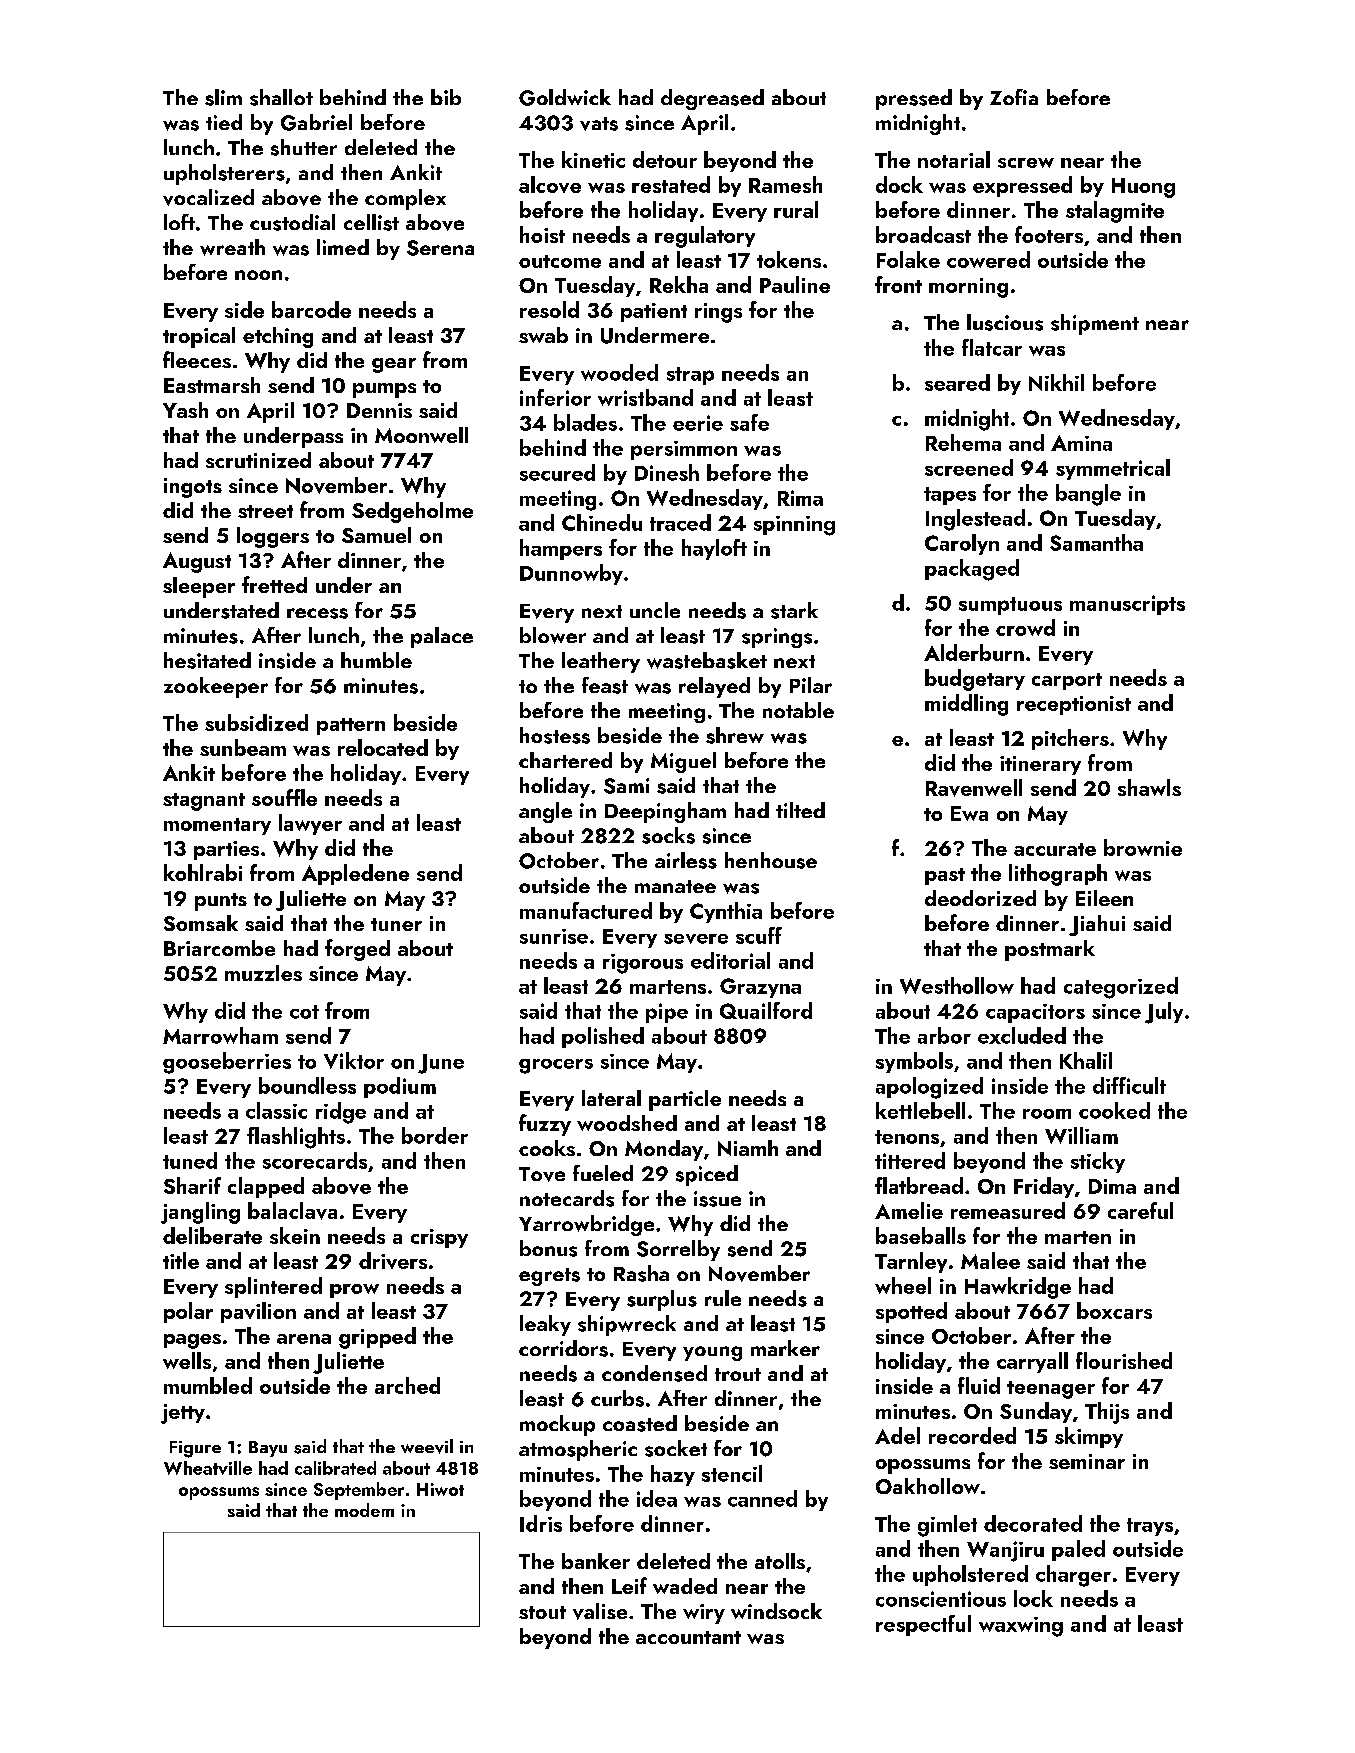 The width and height of the screenshot is (1355, 1753). What do you see at coordinates (1143, 188) in the screenshot?
I see `Huong` at bounding box center [1143, 188].
